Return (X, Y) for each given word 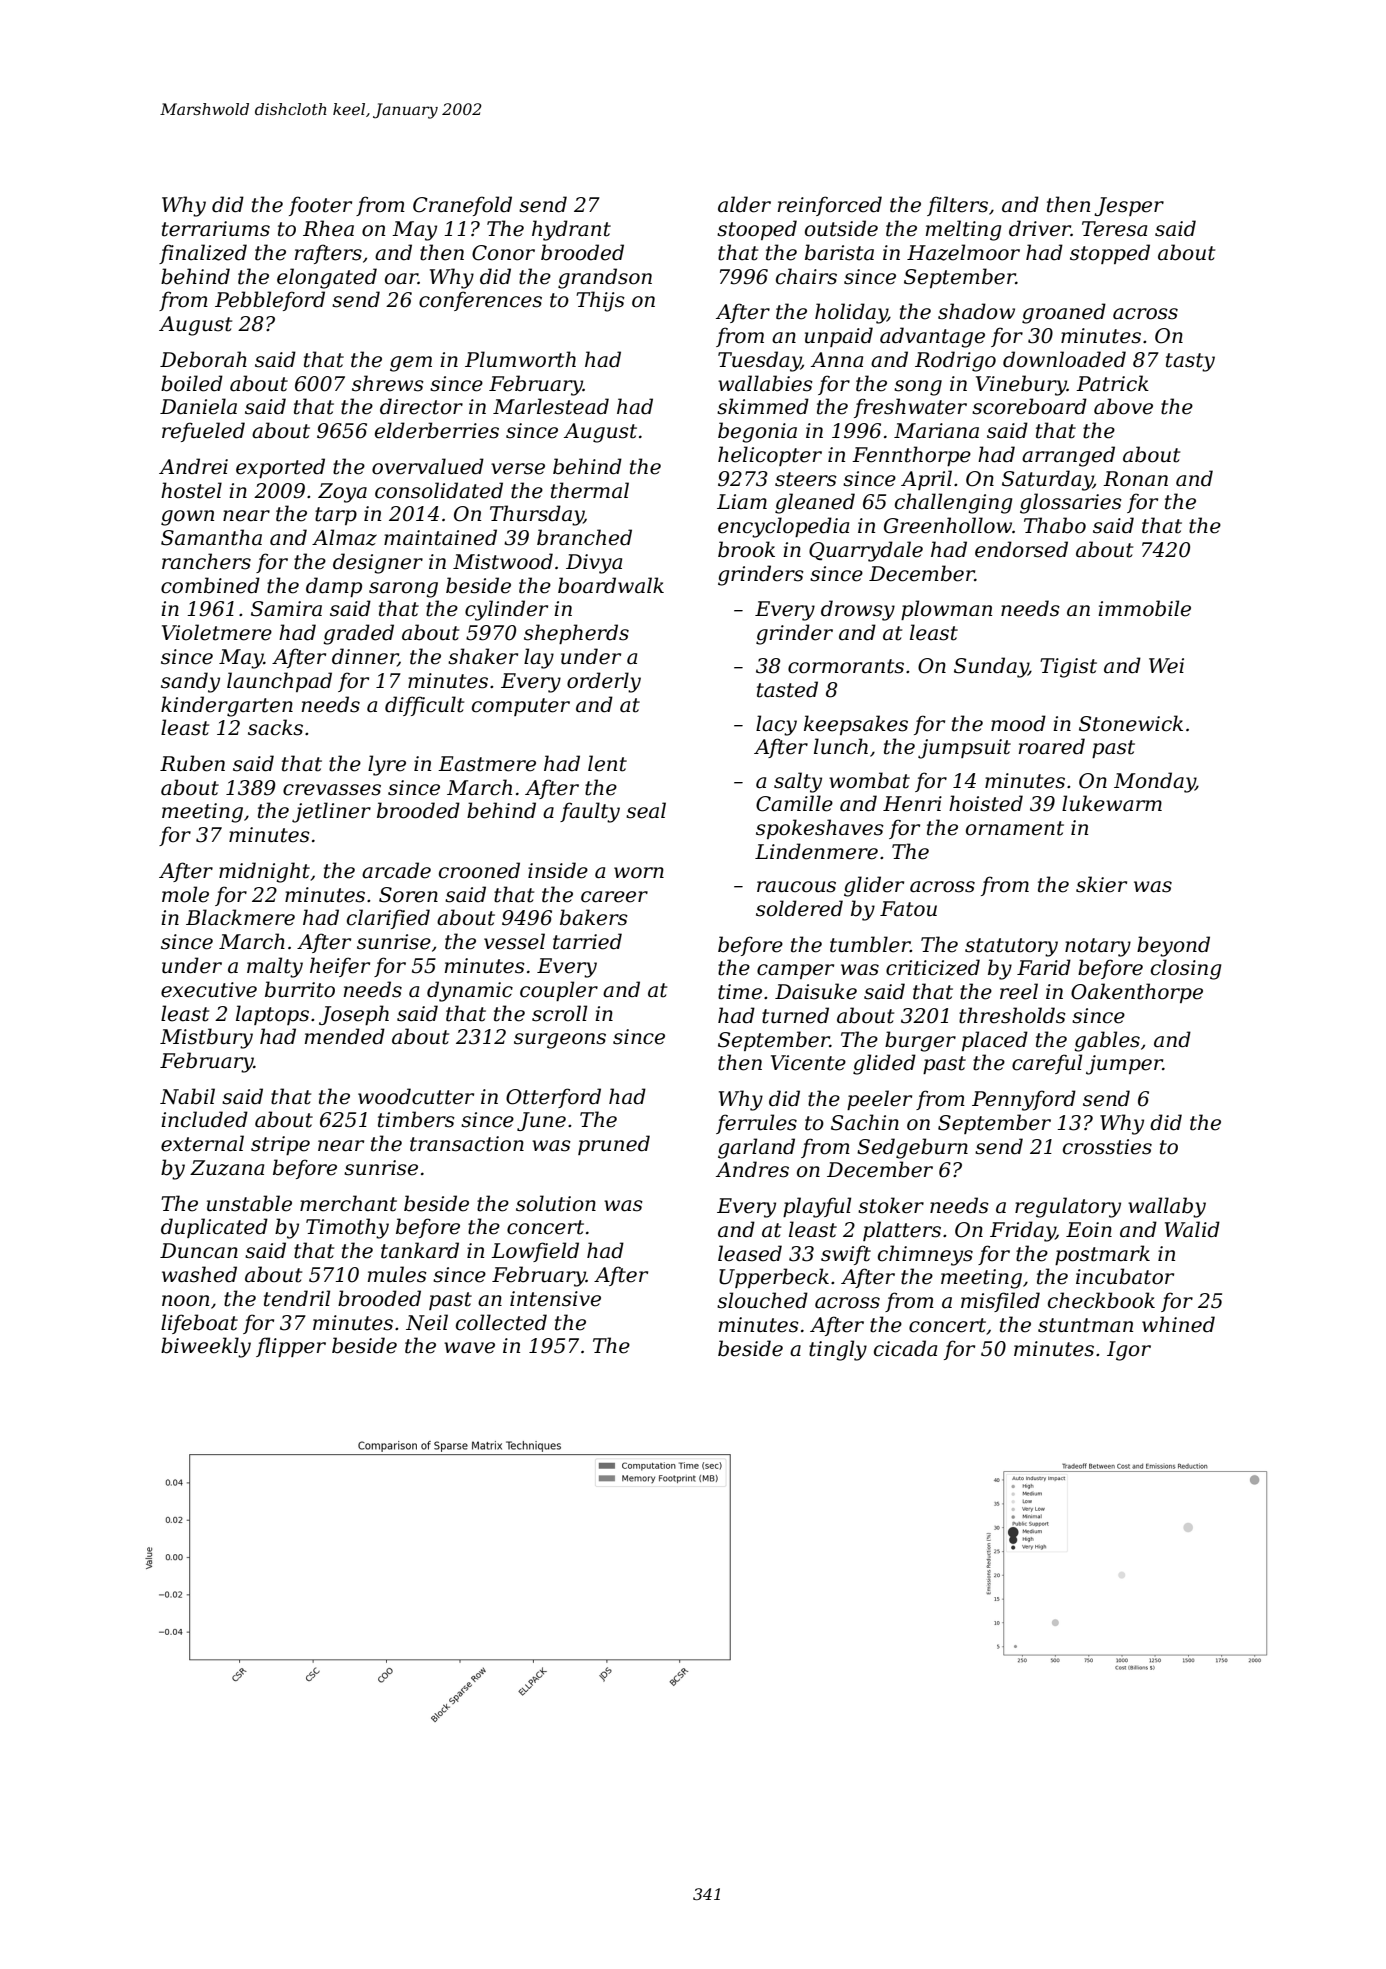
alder (744, 204)
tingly (838, 1350)
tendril (297, 1298)
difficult (424, 706)
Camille (794, 803)
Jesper (1129, 206)
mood (1018, 723)
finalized (203, 254)
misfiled (1000, 1302)
